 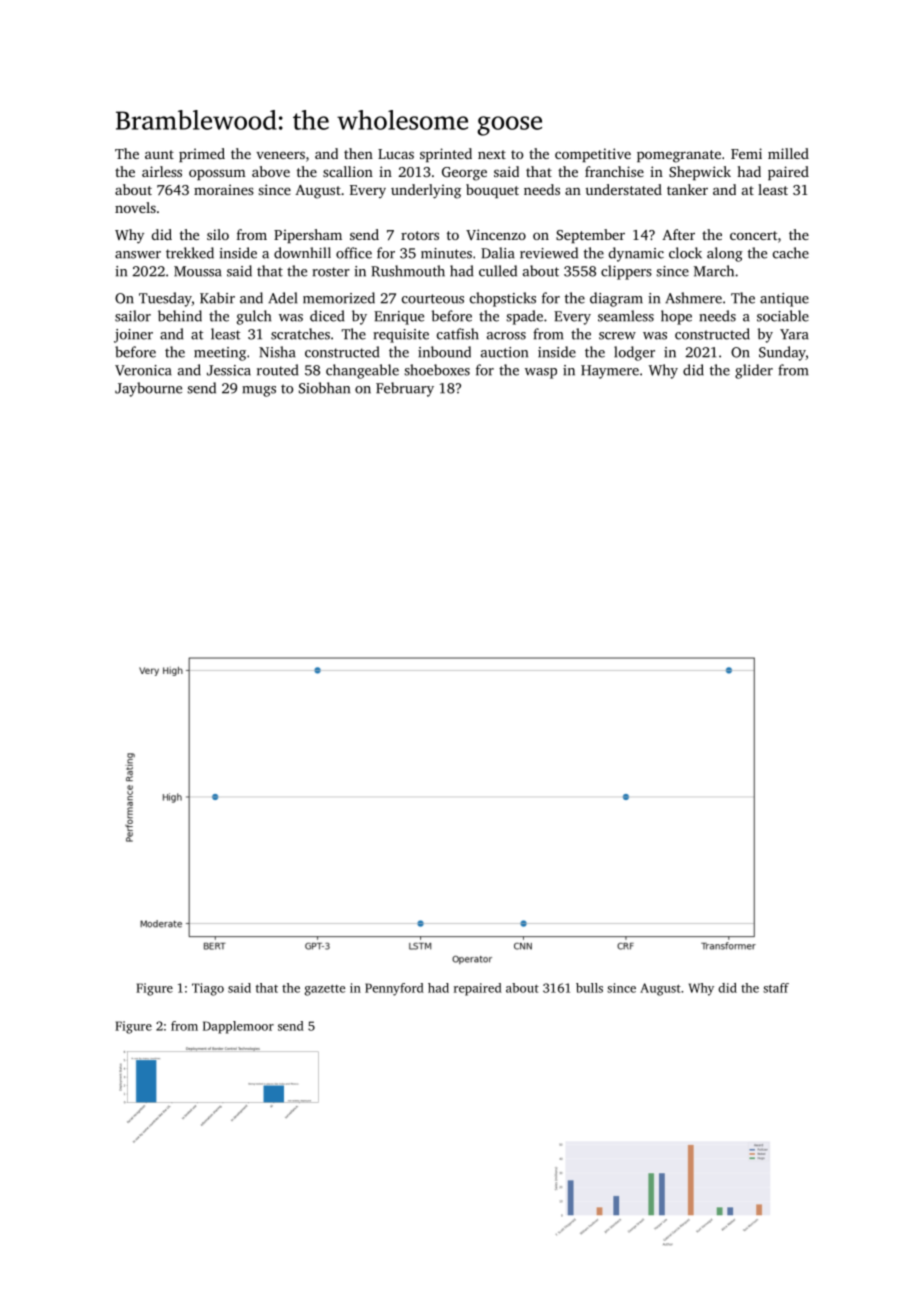 What do you see at coordinates (754, 371) in the screenshot?
I see `glider` at bounding box center [754, 371].
